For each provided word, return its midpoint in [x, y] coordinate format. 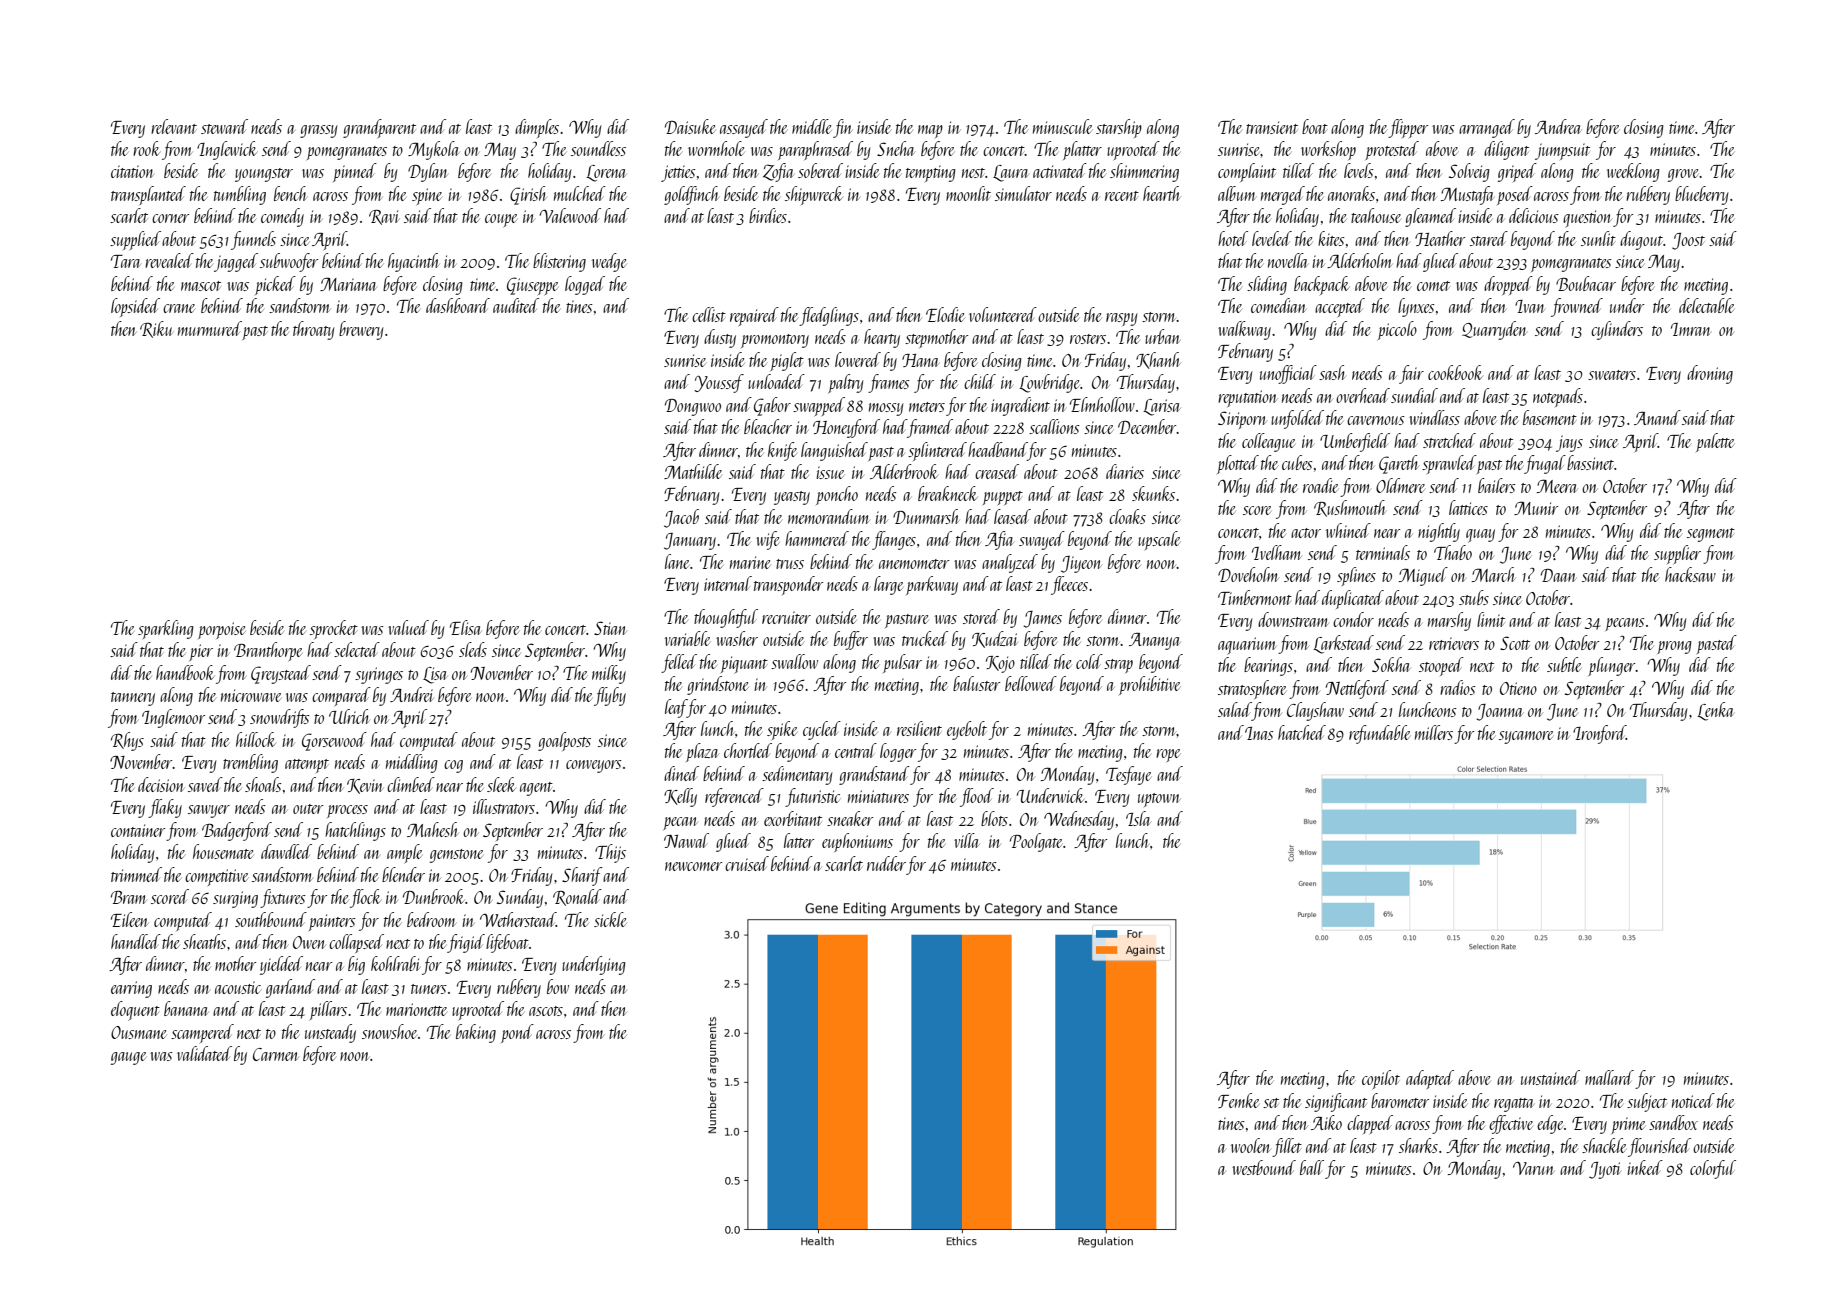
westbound [1264, 1167]
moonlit [968, 193]
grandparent [379, 128]
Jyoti [1605, 1170]
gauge [128, 1058]
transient [1272, 127]
